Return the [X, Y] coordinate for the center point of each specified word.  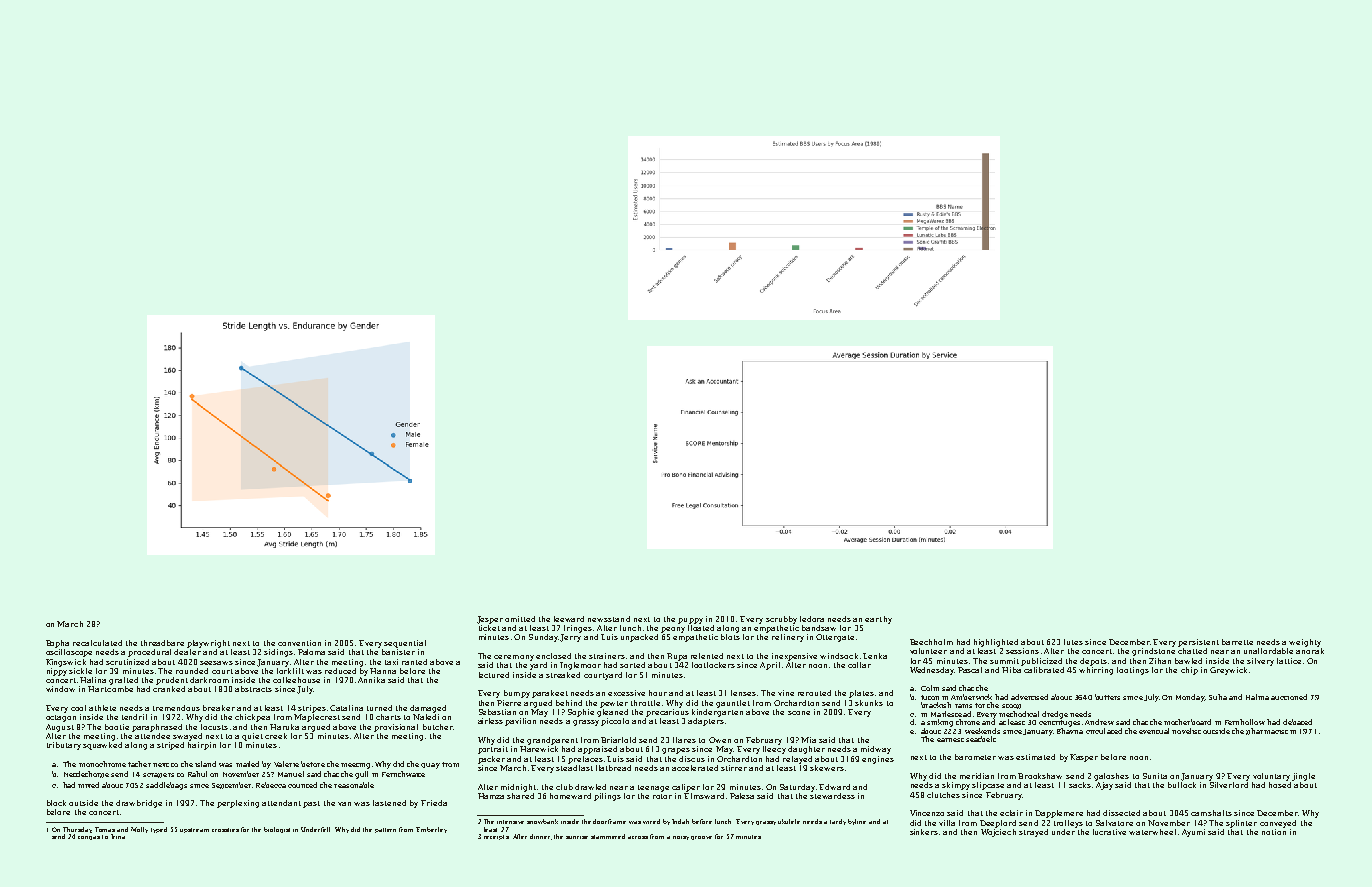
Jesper [490, 620]
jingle [1303, 777]
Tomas [105, 829]
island [205, 764]
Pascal [970, 670]
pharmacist [1267, 731]
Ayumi [1193, 833]
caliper [686, 788]
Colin [930, 688]
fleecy [774, 750]
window [60, 689]
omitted [520, 619]
